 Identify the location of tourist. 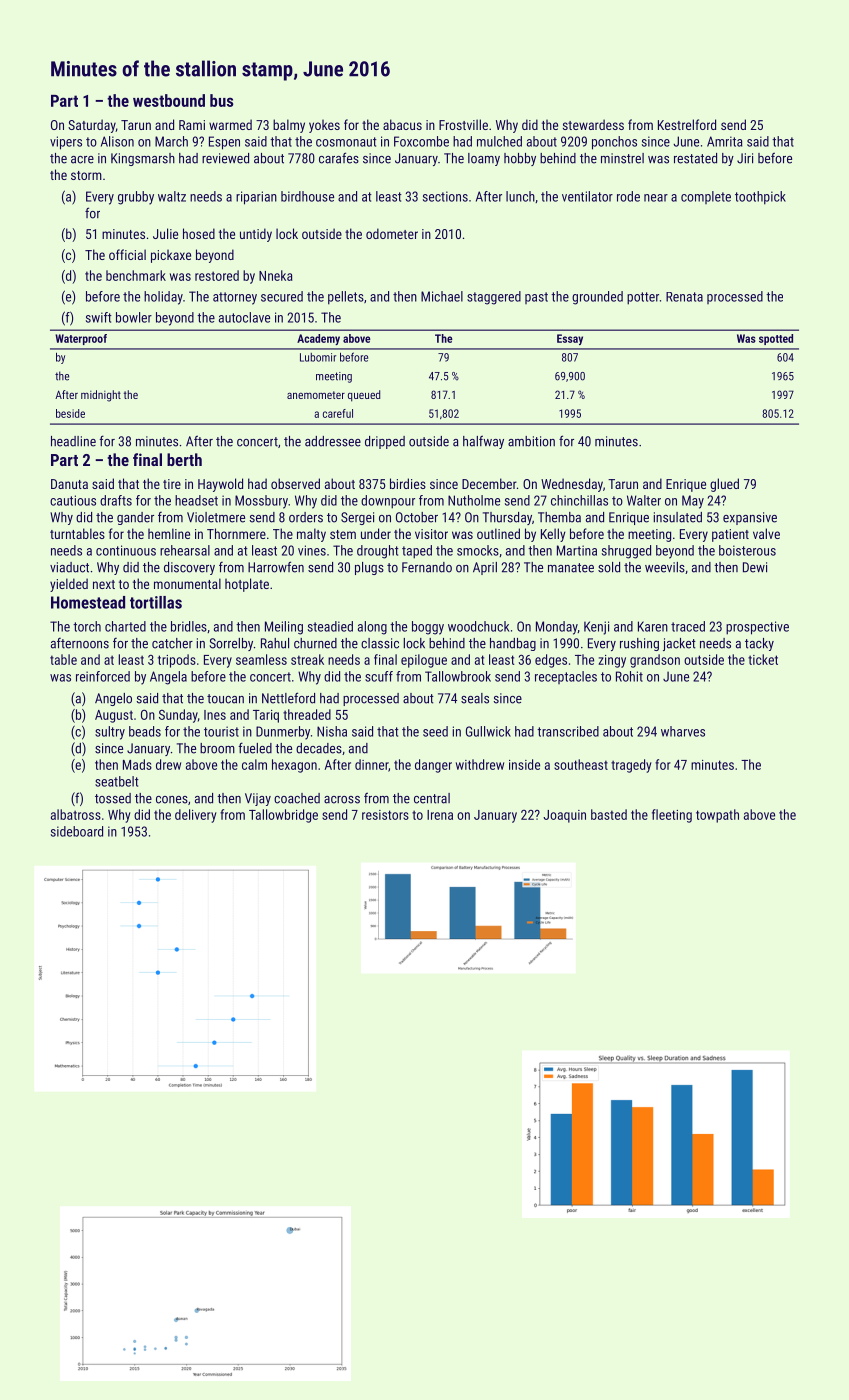
(221, 731).
